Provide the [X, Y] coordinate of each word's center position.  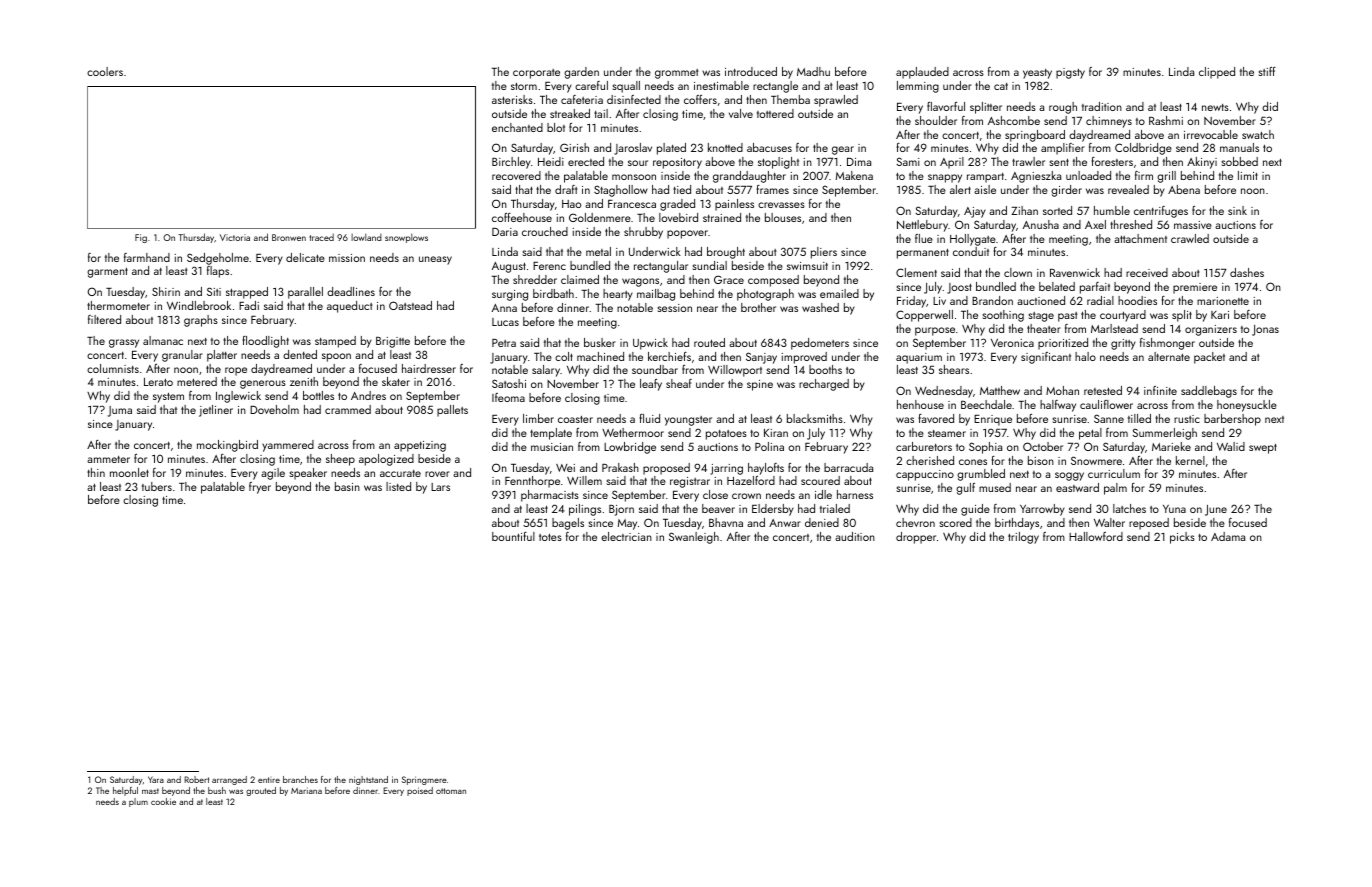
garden [581, 73]
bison [1041, 460]
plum [138, 802]
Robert [196, 779]
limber [538, 418]
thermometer [118, 305]
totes [550, 537]
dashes [1247, 272]
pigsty [1070, 73]
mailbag [656, 295]
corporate [536, 74]
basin [347, 486]
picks [1182, 538]
